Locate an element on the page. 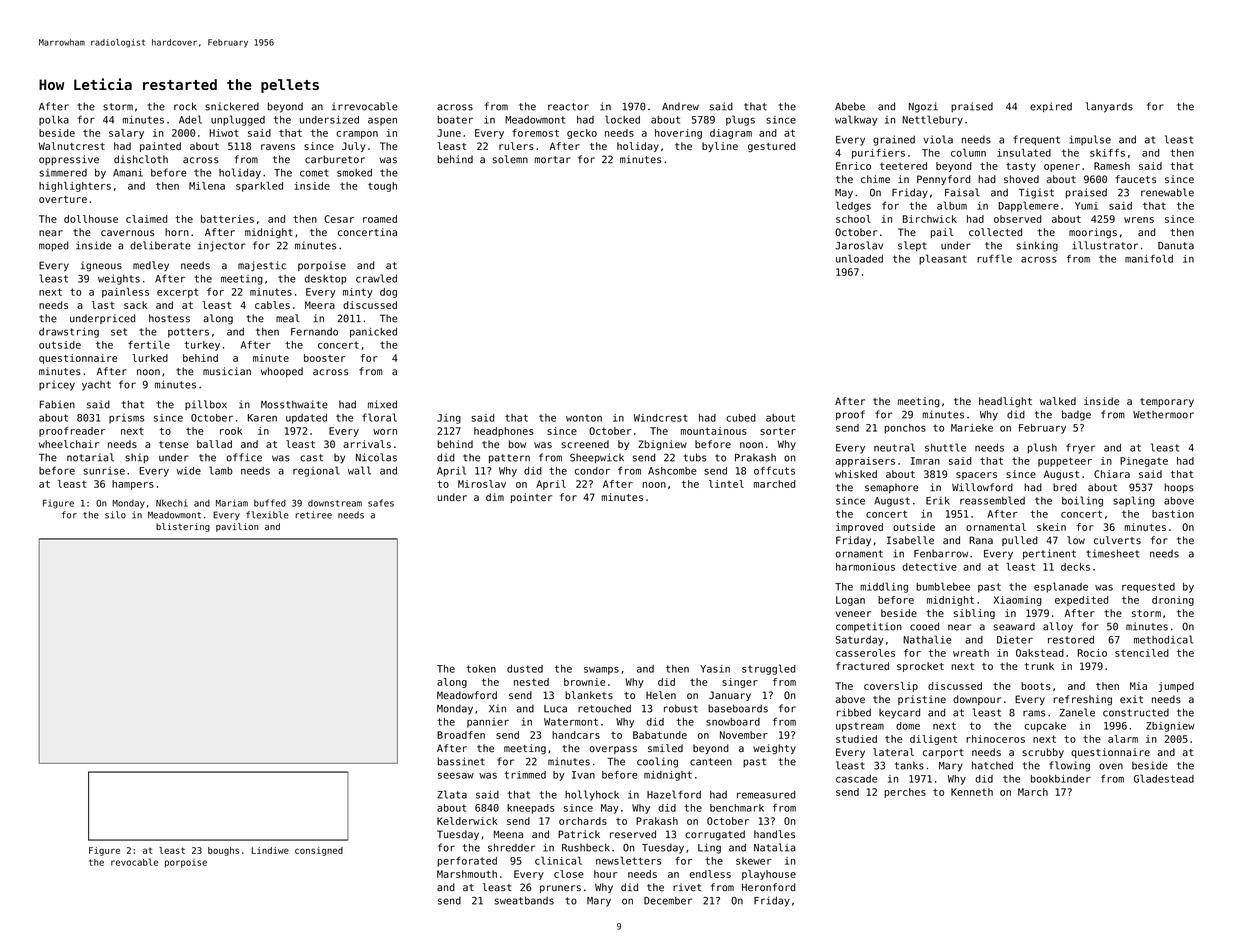  snickered is located at coordinates (232, 106).
